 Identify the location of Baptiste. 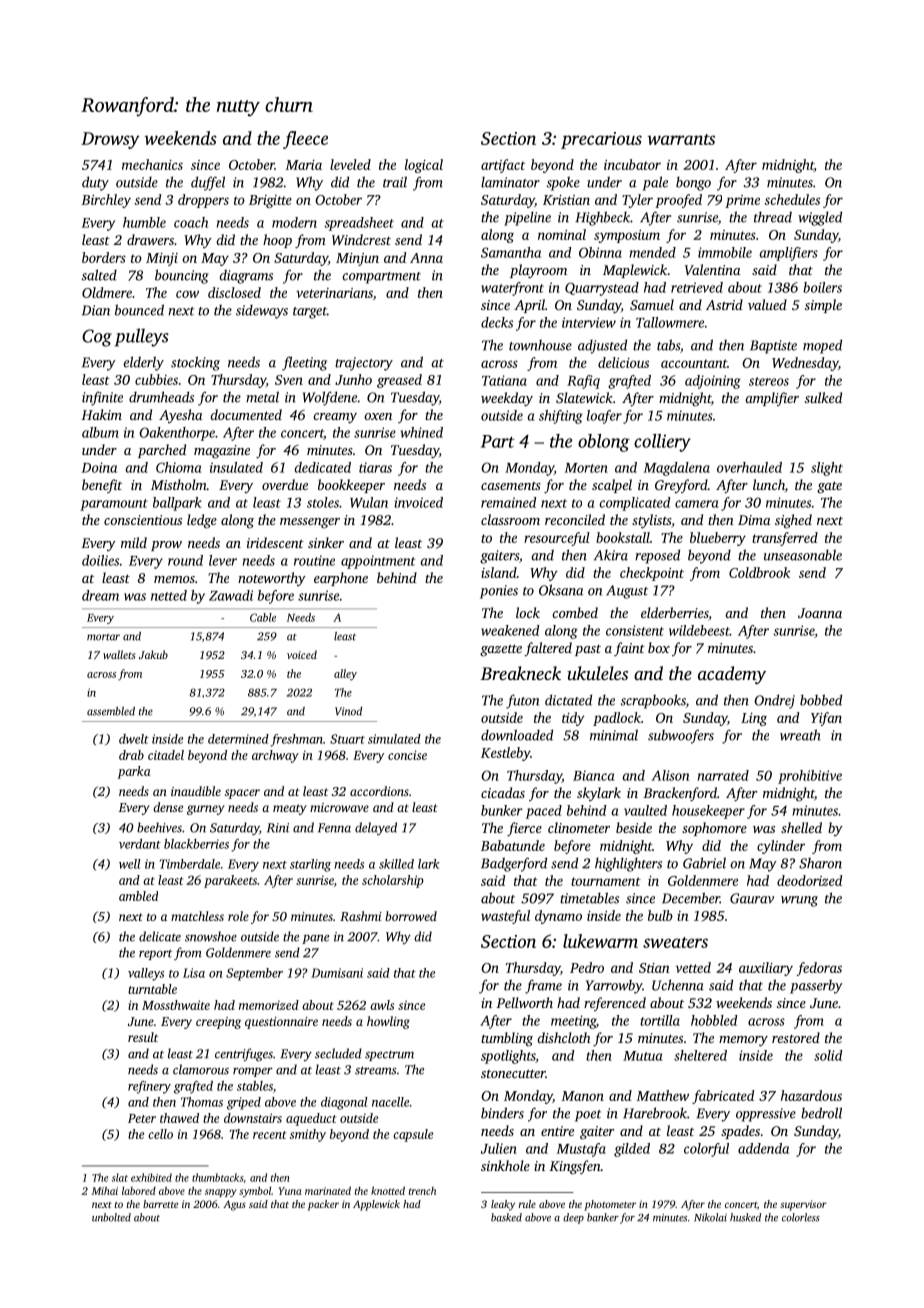
(773, 347).
